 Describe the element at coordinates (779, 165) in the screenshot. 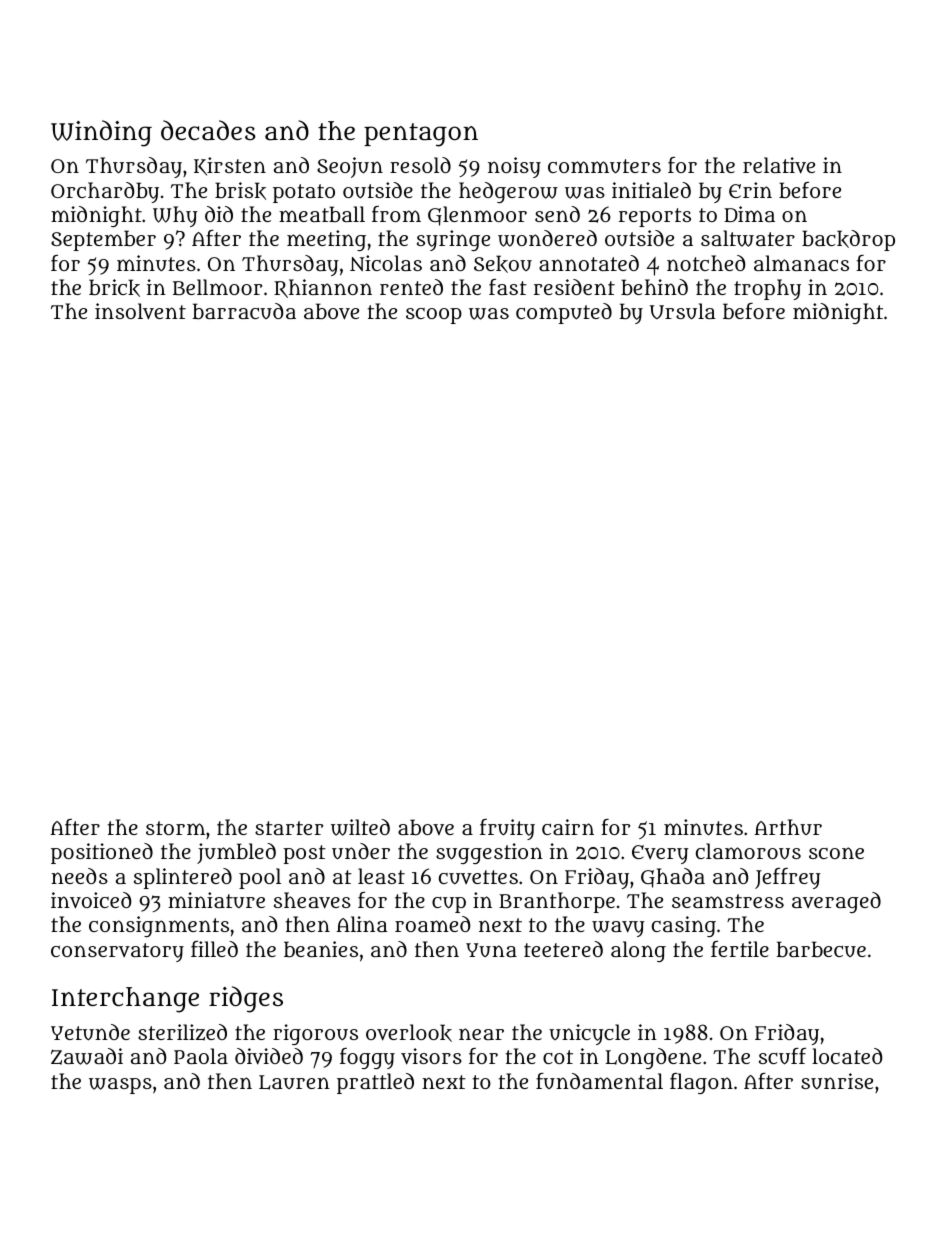

I see `relative` at that location.
